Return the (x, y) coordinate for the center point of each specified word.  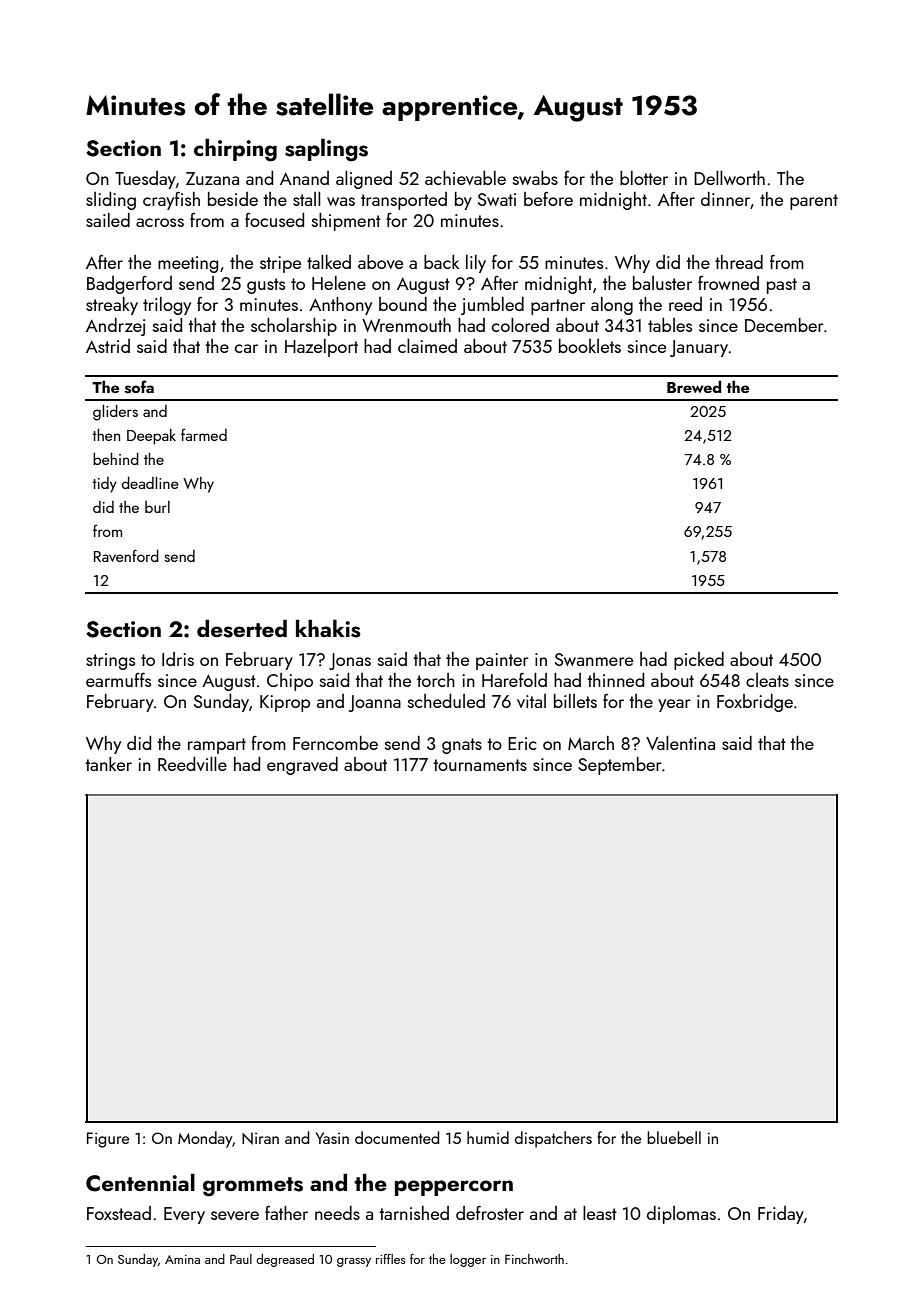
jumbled (492, 306)
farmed (204, 435)
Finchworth (534, 1259)
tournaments (480, 765)
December (784, 325)
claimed (427, 346)
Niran (260, 1138)
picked (699, 661)
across (160, 222)
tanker (108, 764)
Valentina (680, 743)
